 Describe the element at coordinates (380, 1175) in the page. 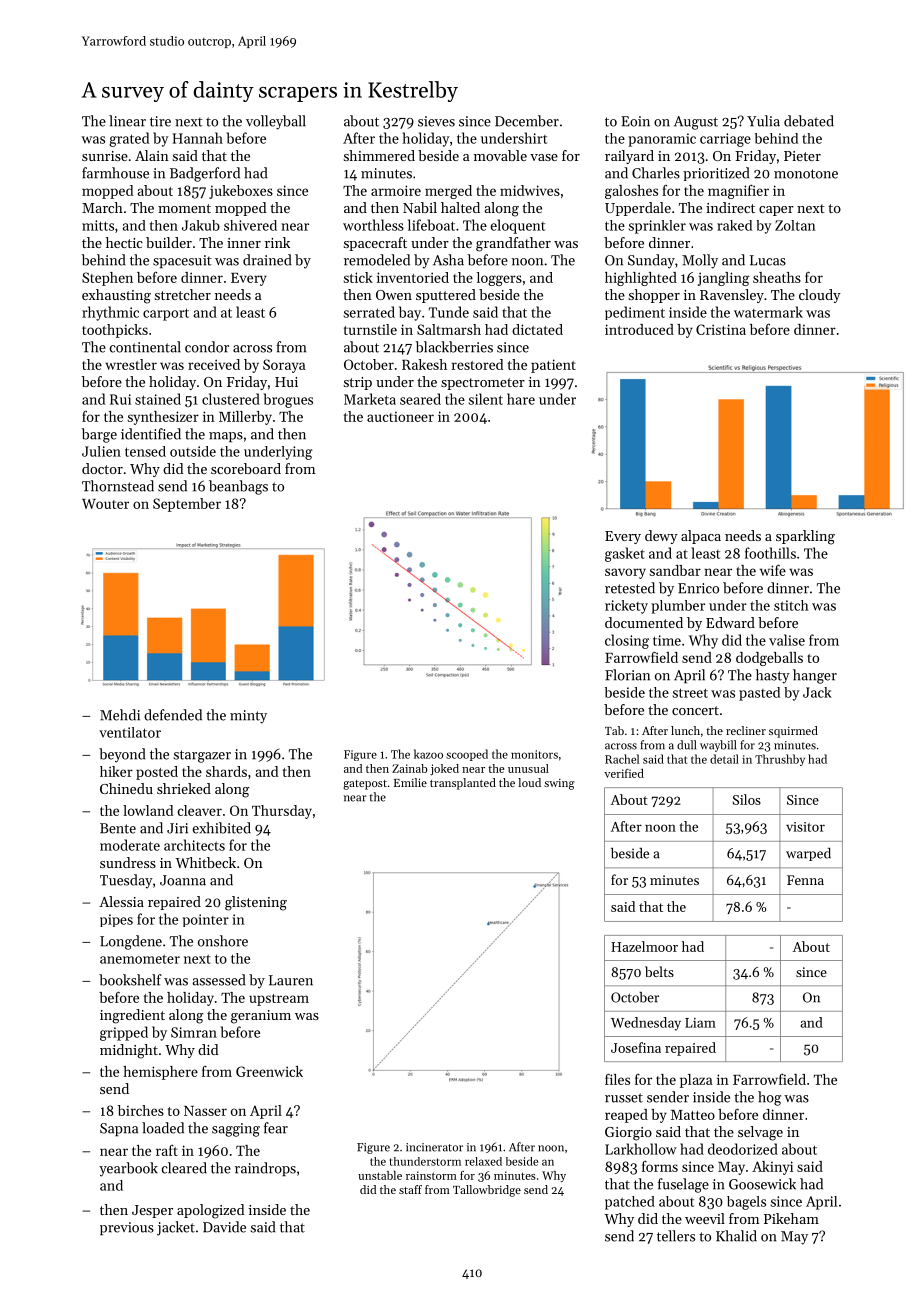

I see `unstable` at that location.
